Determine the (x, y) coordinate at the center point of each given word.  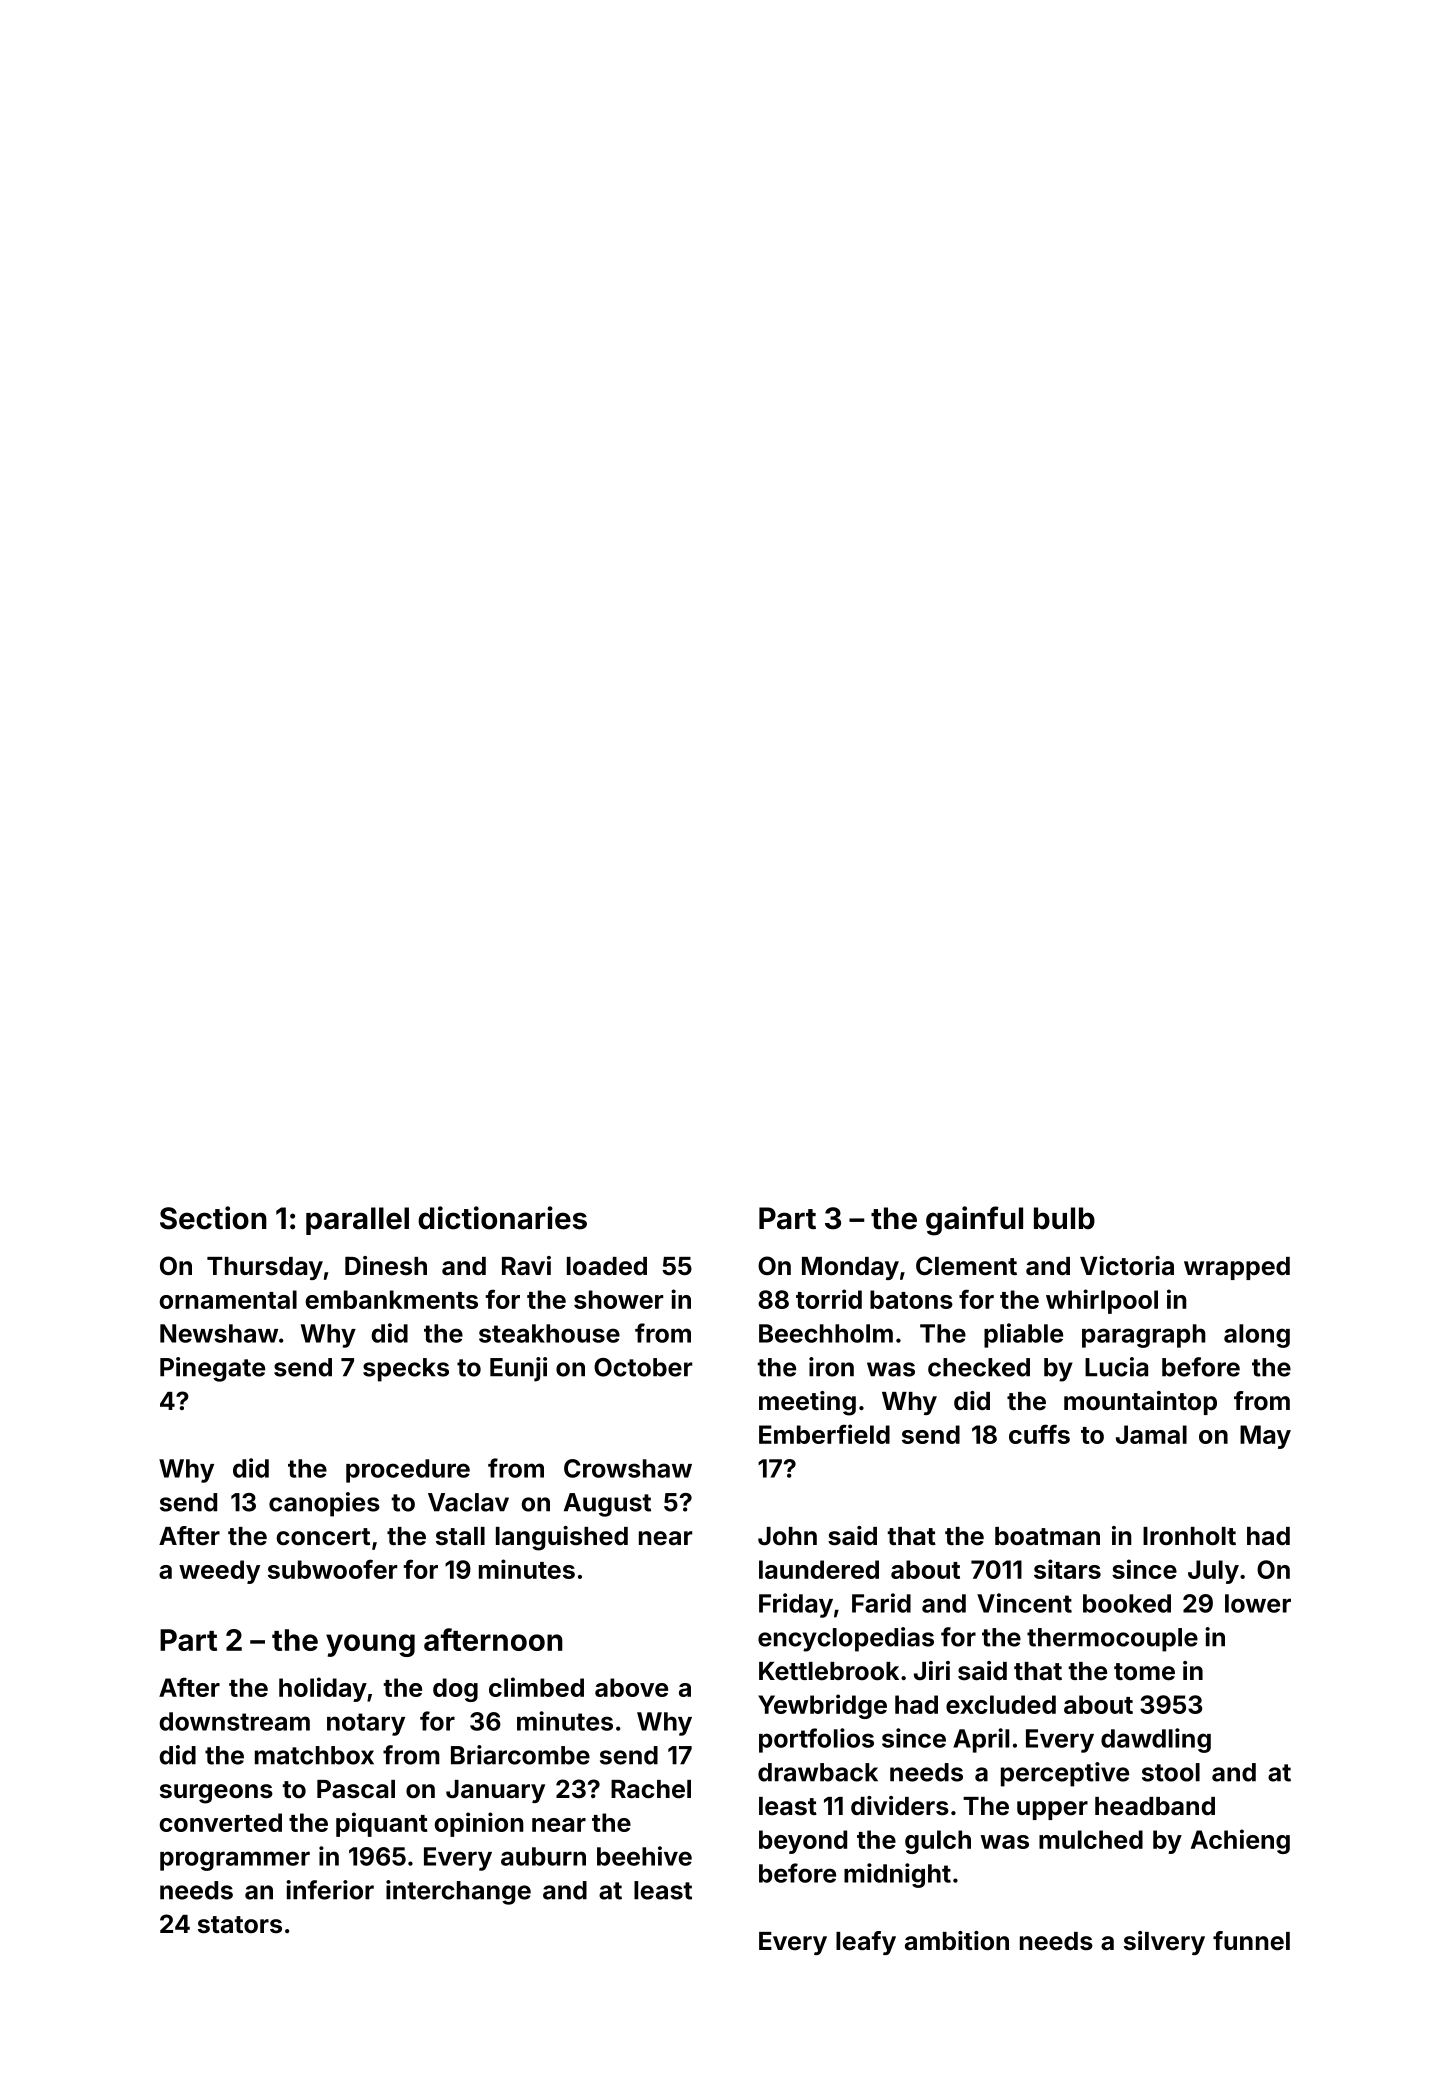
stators (240, 1925)
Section (213, 1218)
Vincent (1024, 1603)
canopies (324, 1504)
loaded (607, 1266)
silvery (1164, 1943)
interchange (458, 1892)
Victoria (1127, 1266)
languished (562, 1538)
